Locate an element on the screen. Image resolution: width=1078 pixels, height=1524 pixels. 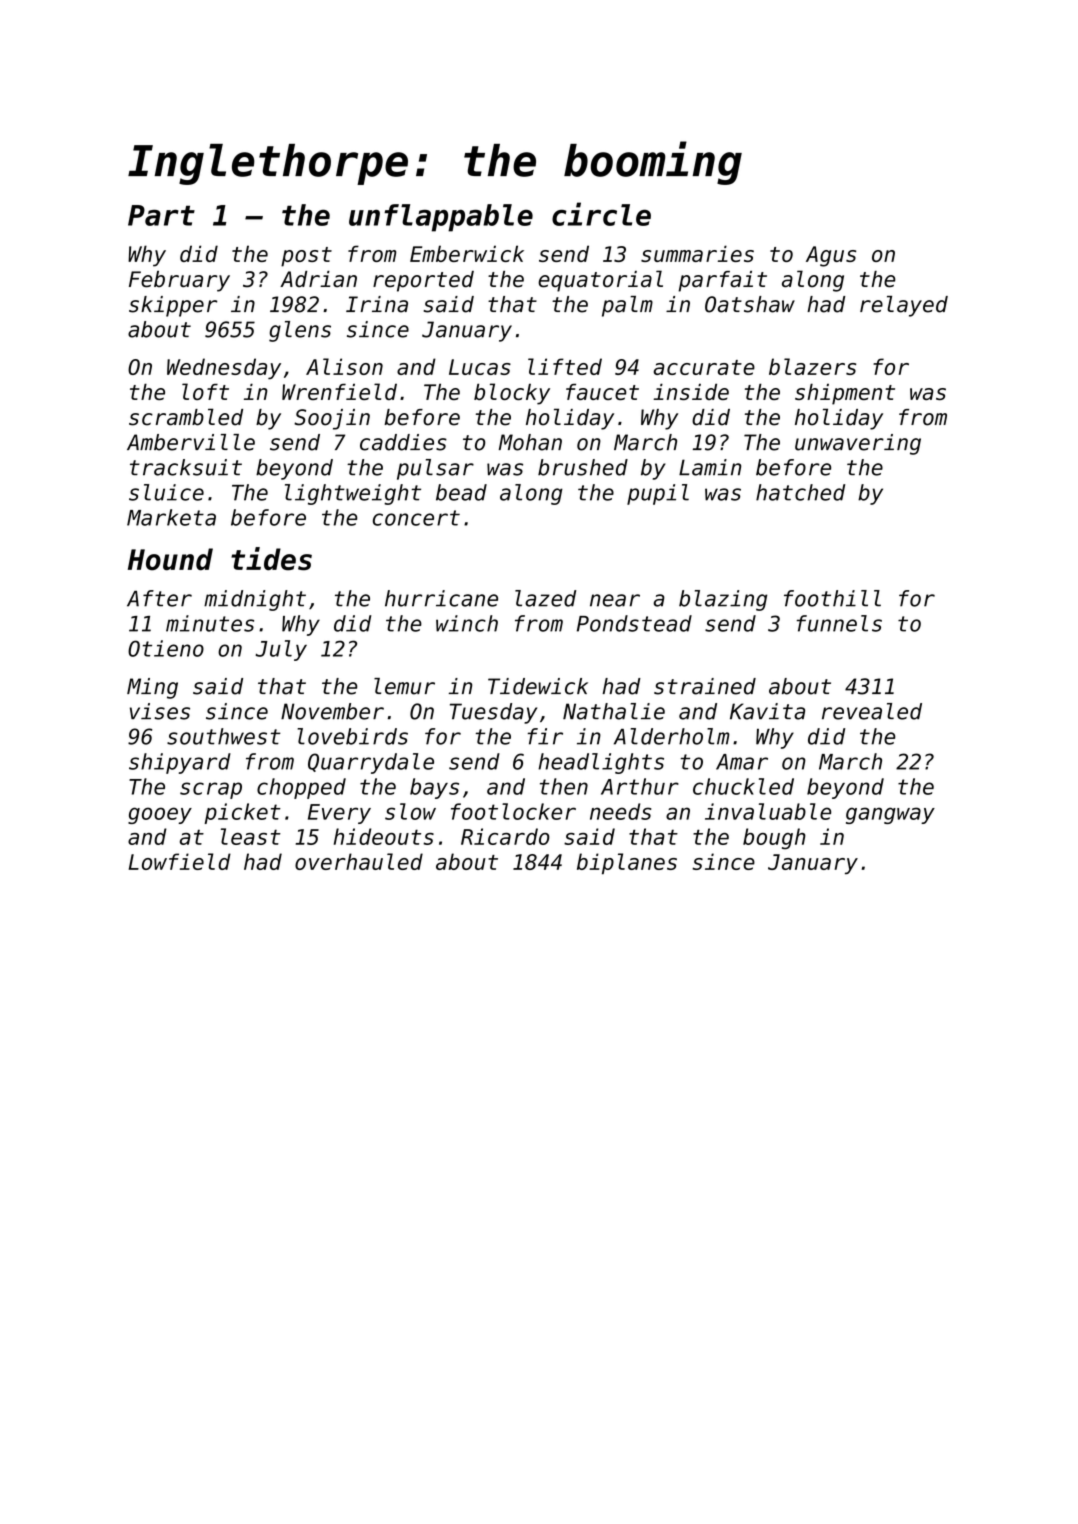
funnels is located at coordinates (839, 623).
